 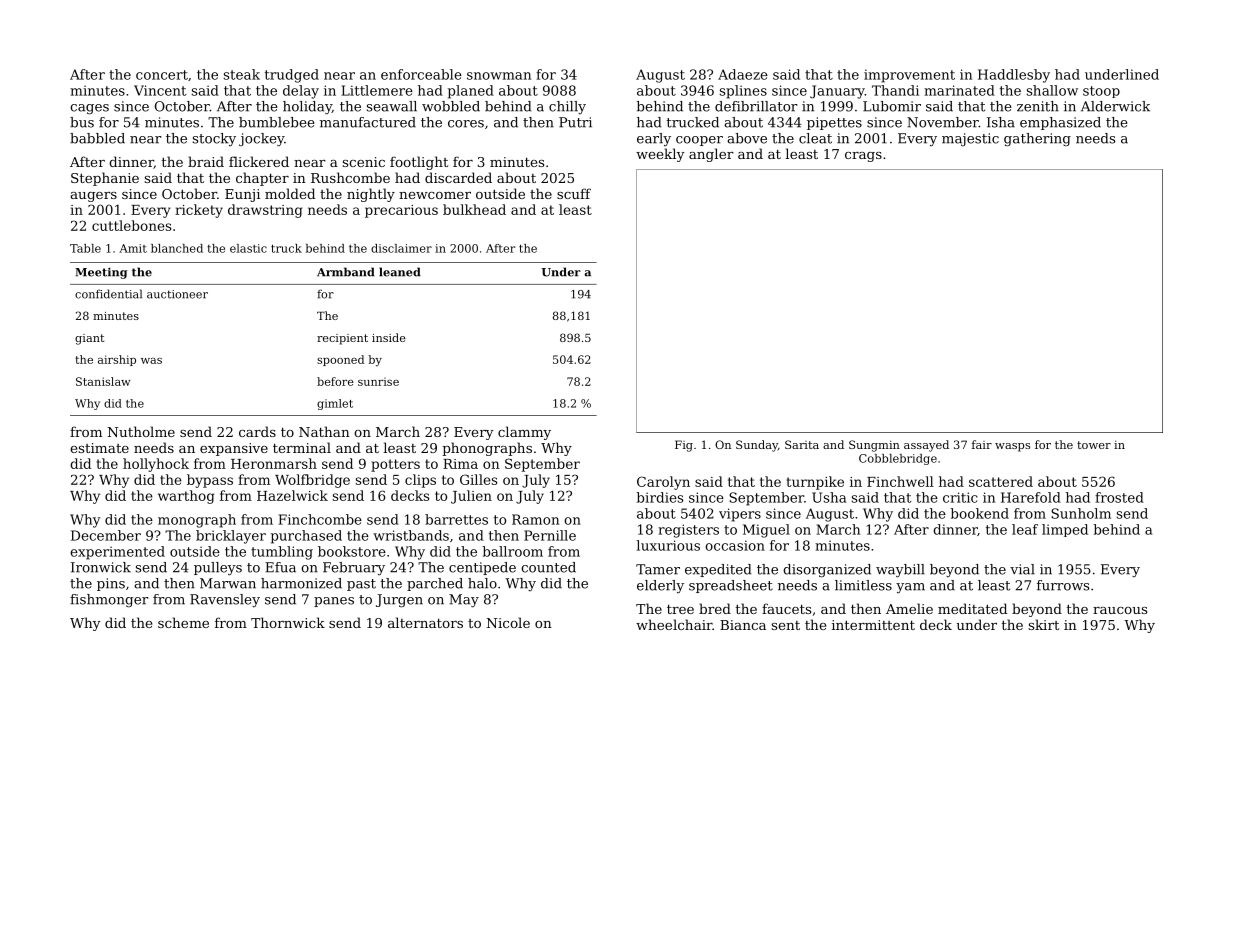 What do you see at coordinates (499, 76) in the screenshot?
I see `snowman` at bounding box center [499, 76].
